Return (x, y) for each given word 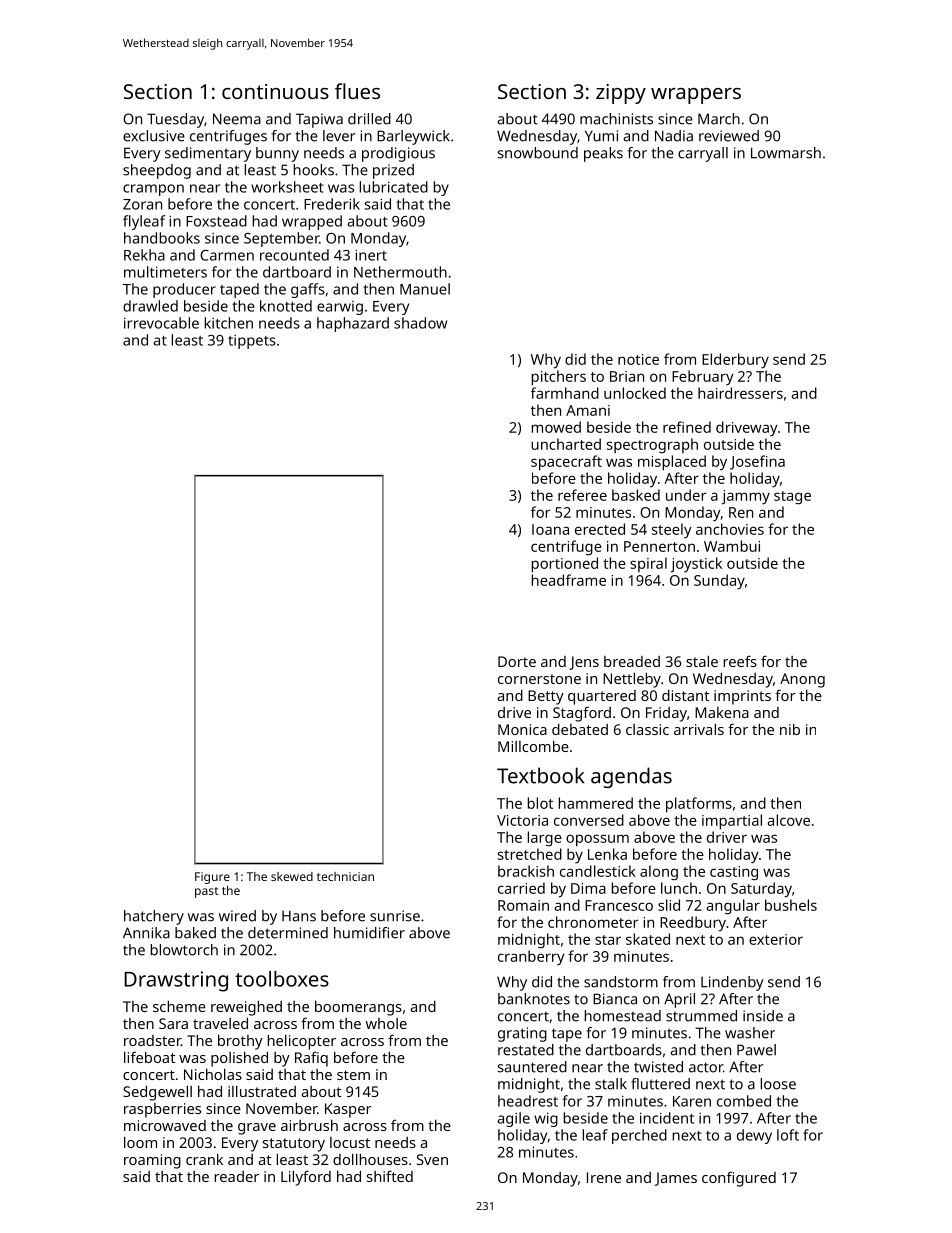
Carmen (227, 255)
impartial (732, 822)
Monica (522, 729)
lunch (679, 888)
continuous (275, 91)
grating (522, 1034)
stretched (530, 854)
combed (744, 1101)
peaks (603, 154)
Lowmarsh (786, 153)
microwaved (165, 1125)
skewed (292, 876)
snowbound (538, 153)
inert (371, 255)
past (207, 892)
